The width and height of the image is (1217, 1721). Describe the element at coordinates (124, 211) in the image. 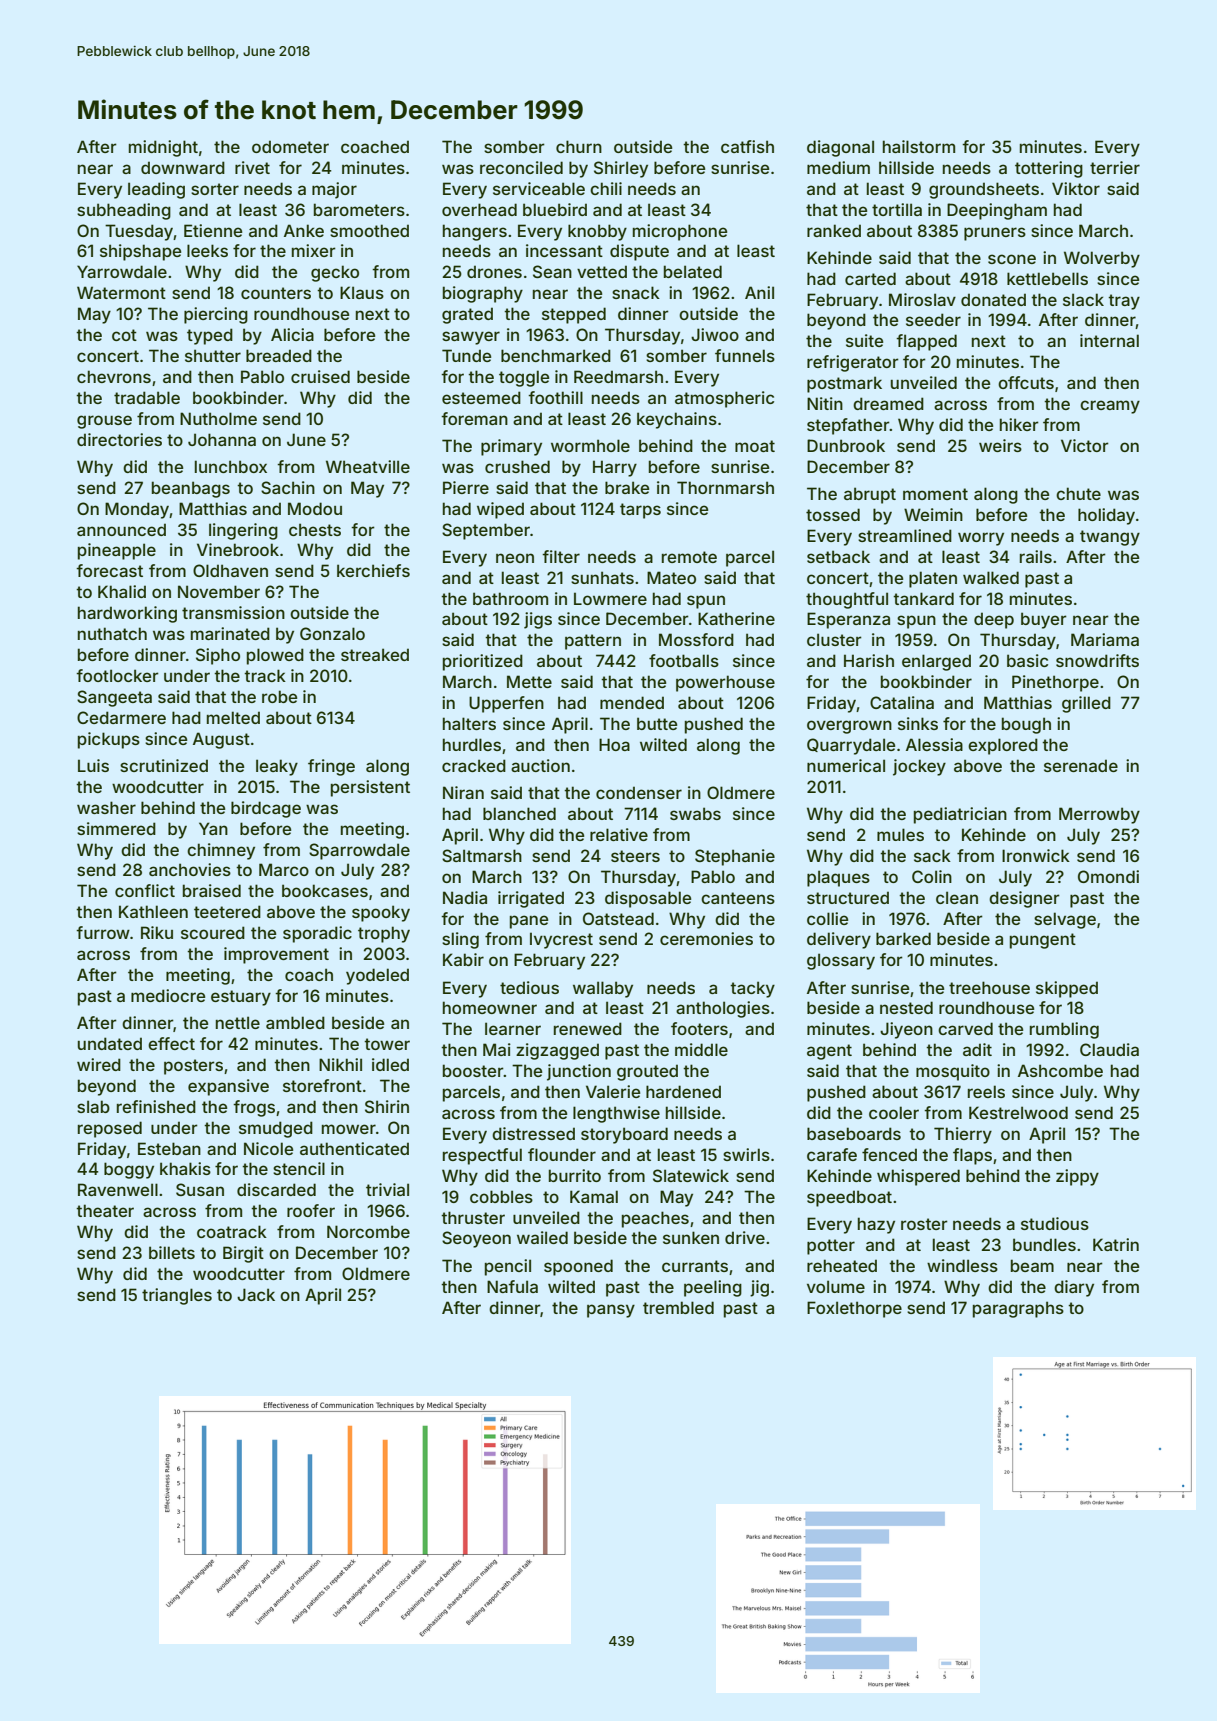

I see `subheading` at that location.
